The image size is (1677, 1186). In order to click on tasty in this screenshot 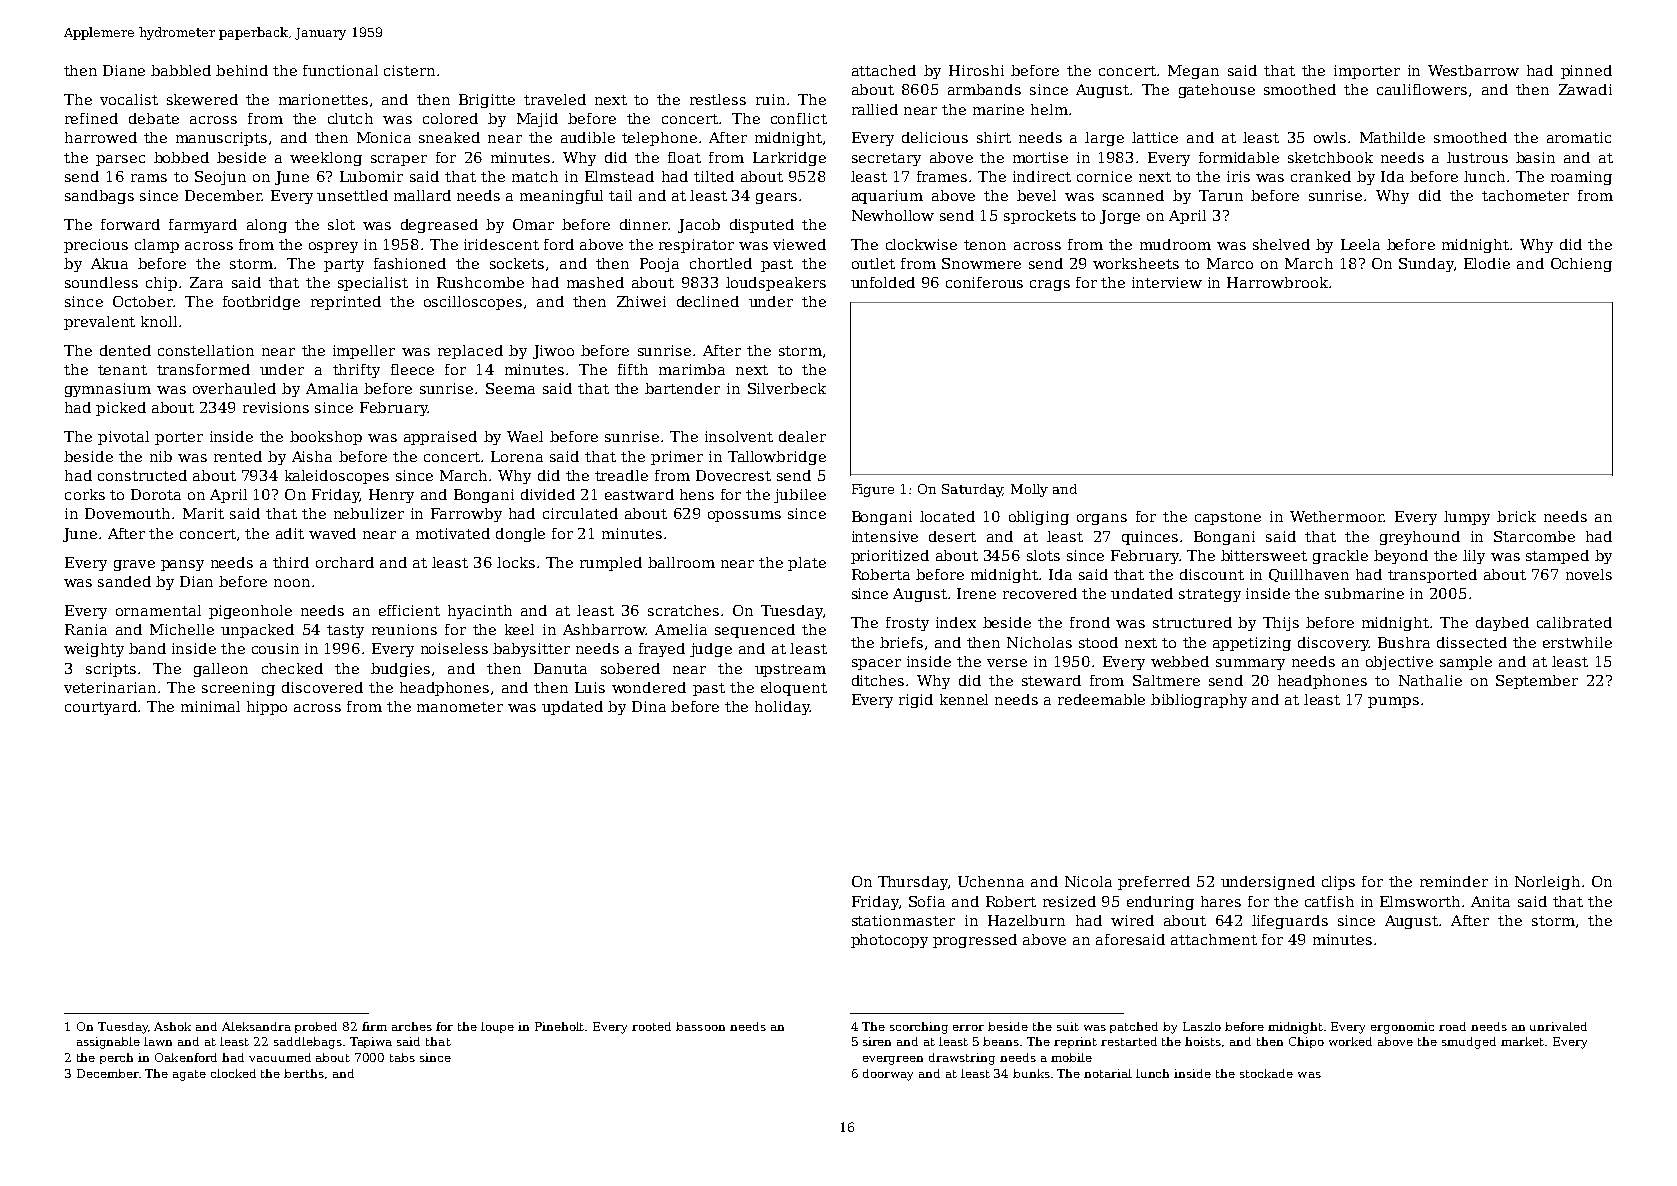, I will do `click(345, 631)`.
